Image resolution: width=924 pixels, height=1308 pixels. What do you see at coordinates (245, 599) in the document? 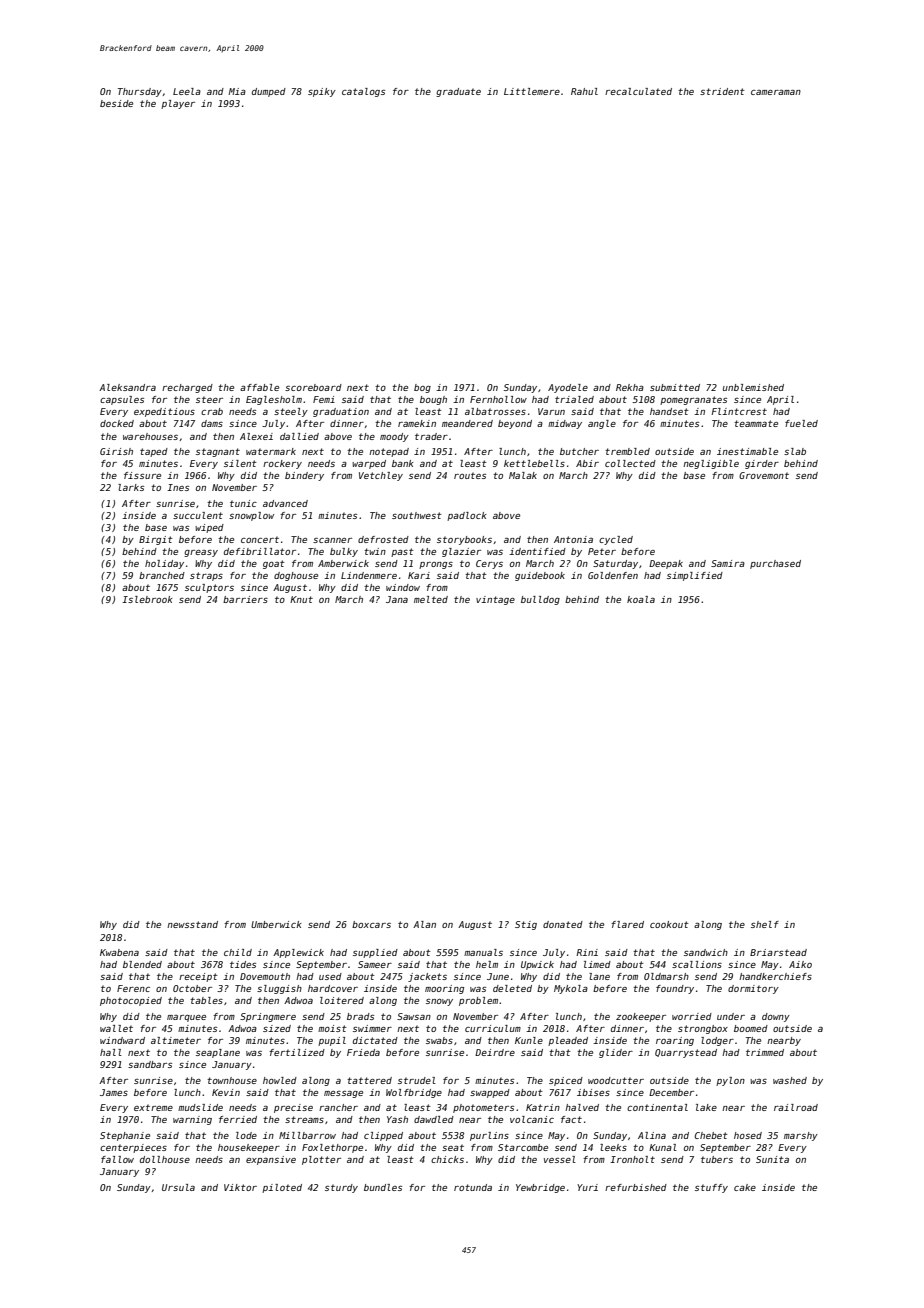
I see `barriers` at bounding box center [245, 599].
